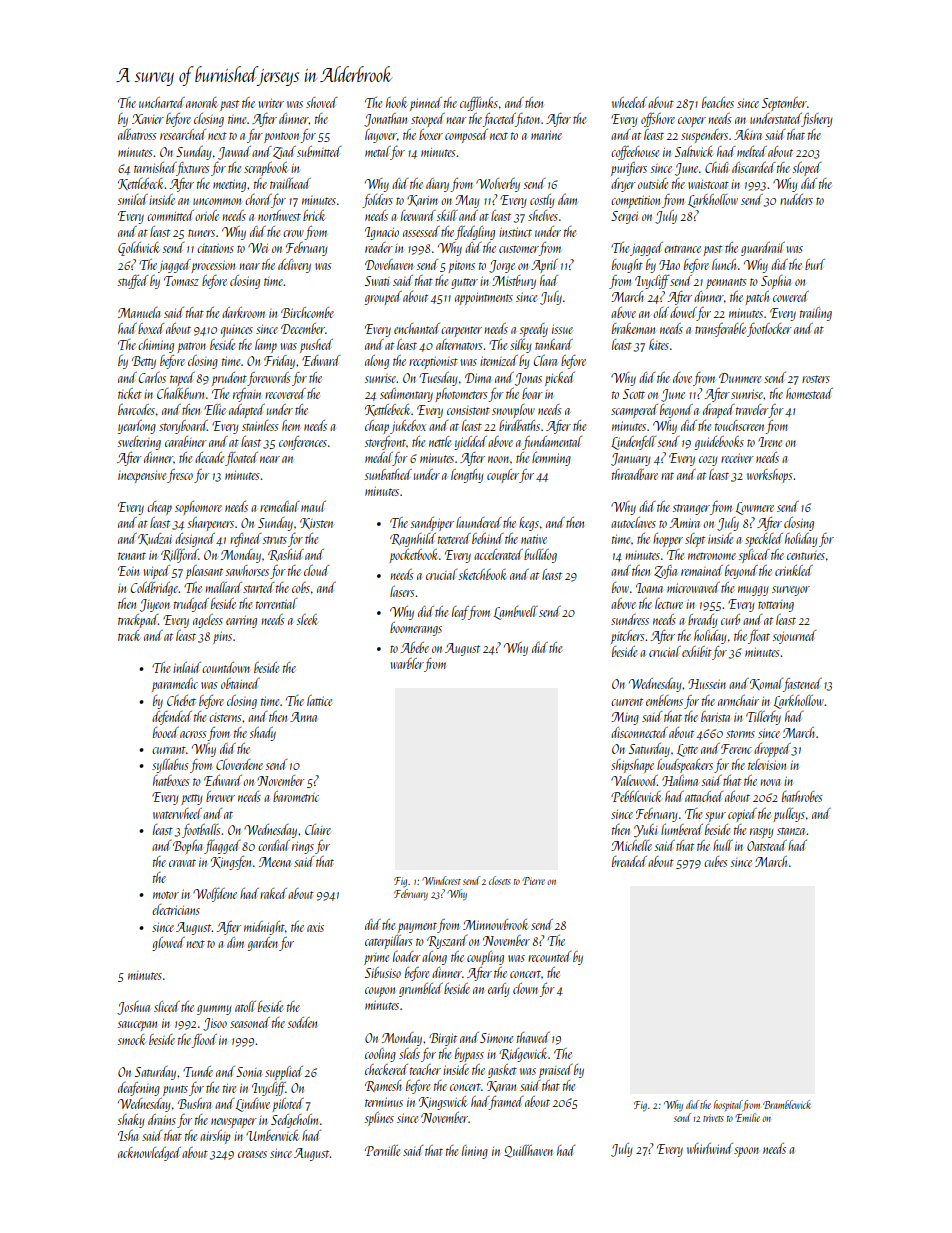 The height and width of the screenshot is (1233, 952). What do you see at coordinates (382, 1150) in the screenshot?
I see `Pernille` at bounding box center [382, 1150].
